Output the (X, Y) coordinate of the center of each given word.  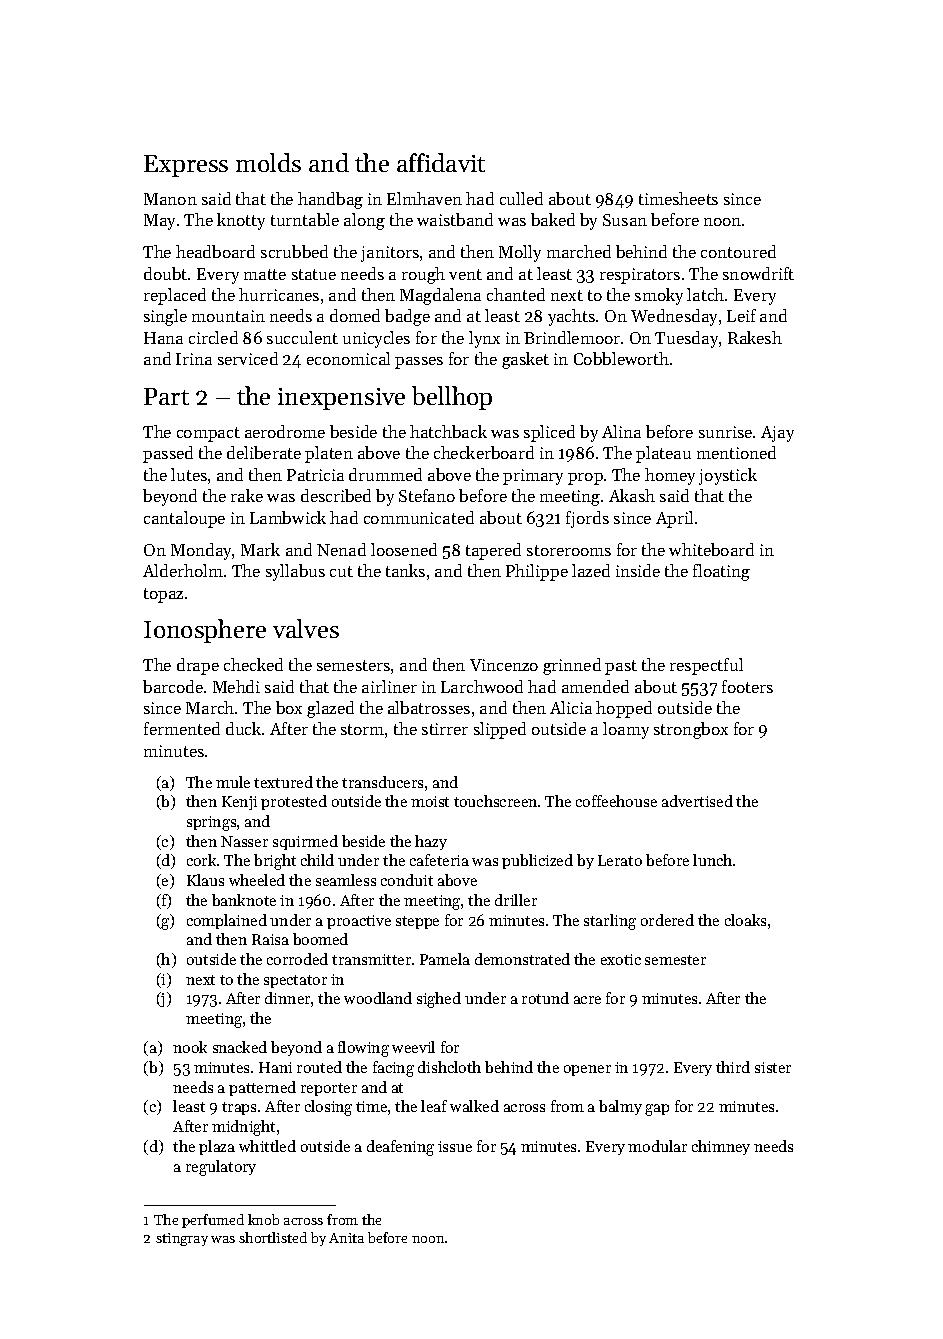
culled (521, 198)
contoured (738, 251)
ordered (667, 920)
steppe (417, 922)
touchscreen (495, 801)
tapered (493, 551)
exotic (621, 959)
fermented (182, 728)
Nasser (244, 841)
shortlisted (273, 1237)
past (621, 667)
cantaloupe (184, 519)
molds (268, 162)
